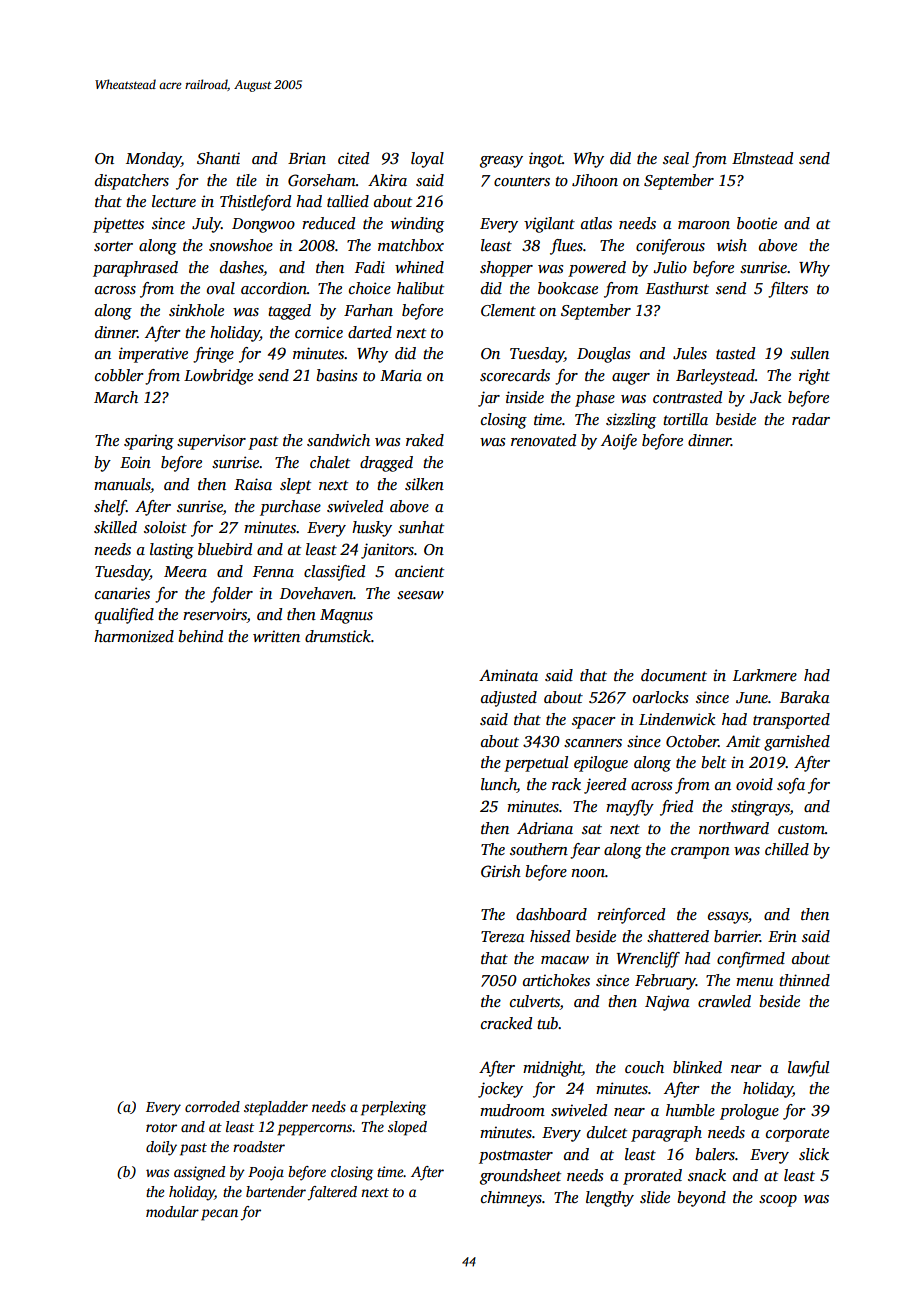 The width and height of the screenshot is (924, 1314). What do you see at coordinates (660, 697) in the screenshot?
I see `oarlocks` at bounding box center [660, 697].
